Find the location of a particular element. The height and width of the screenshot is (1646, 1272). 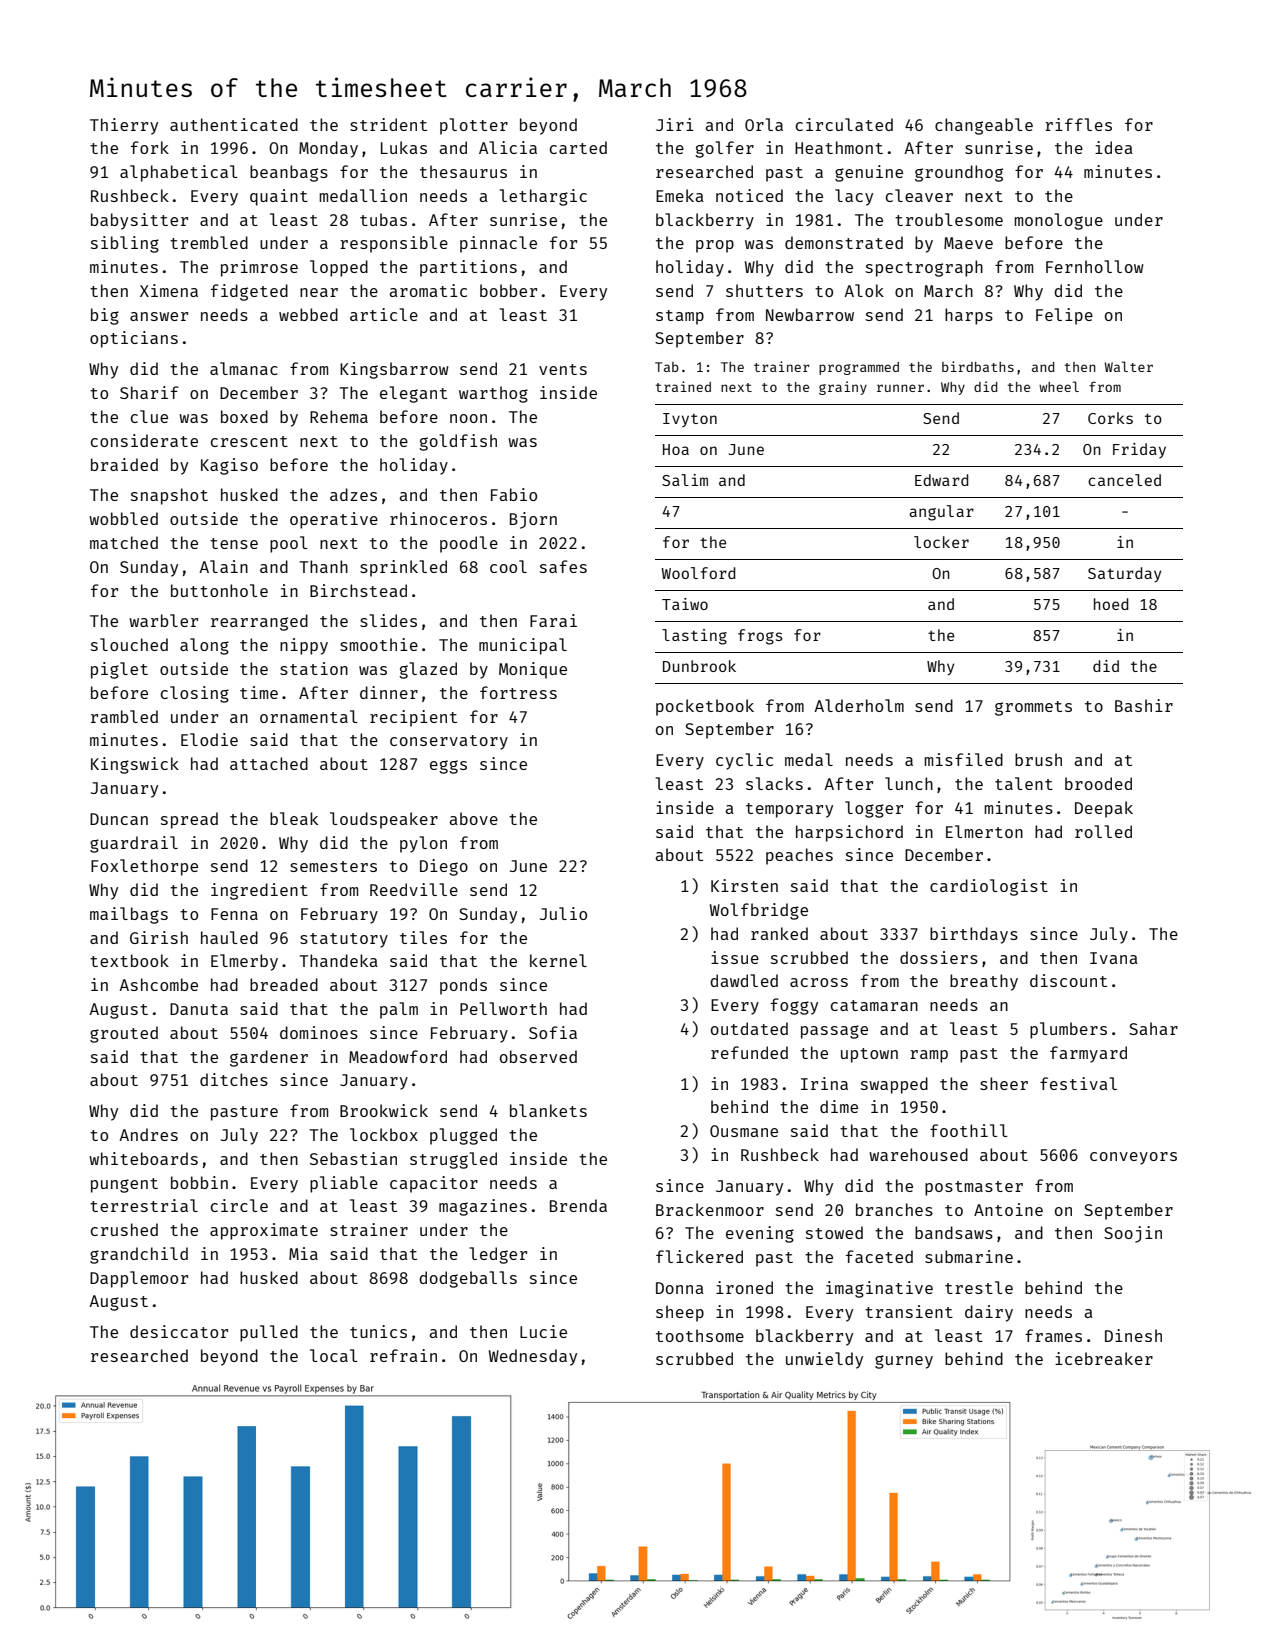

pool is located at coordinates (289, 544).
